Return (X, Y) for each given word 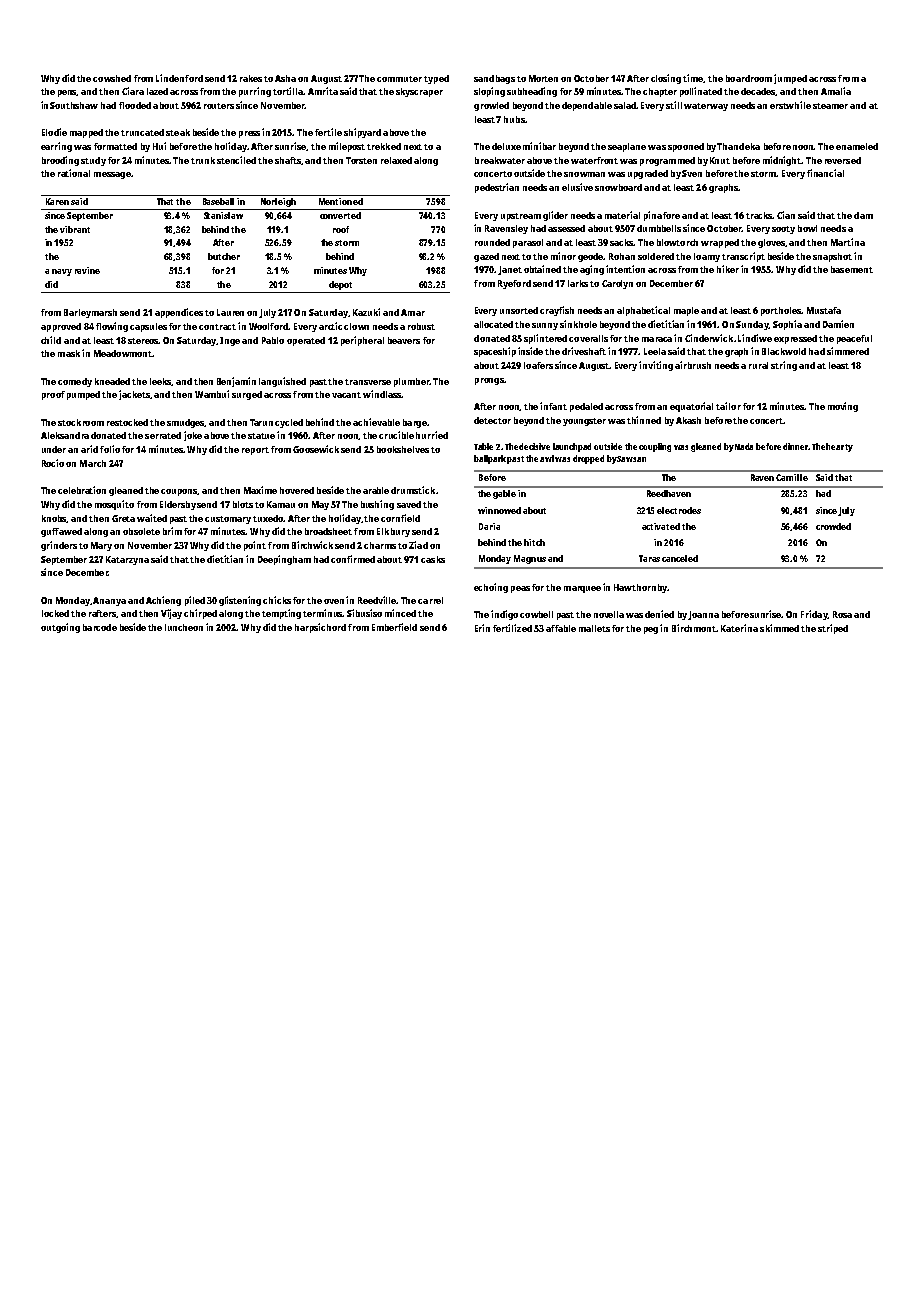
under (54, 449)
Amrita (323, 91)
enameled (857, 146)
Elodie (54, 132)
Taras (649, 558)
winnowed (499, 510)
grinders (59, 546)
